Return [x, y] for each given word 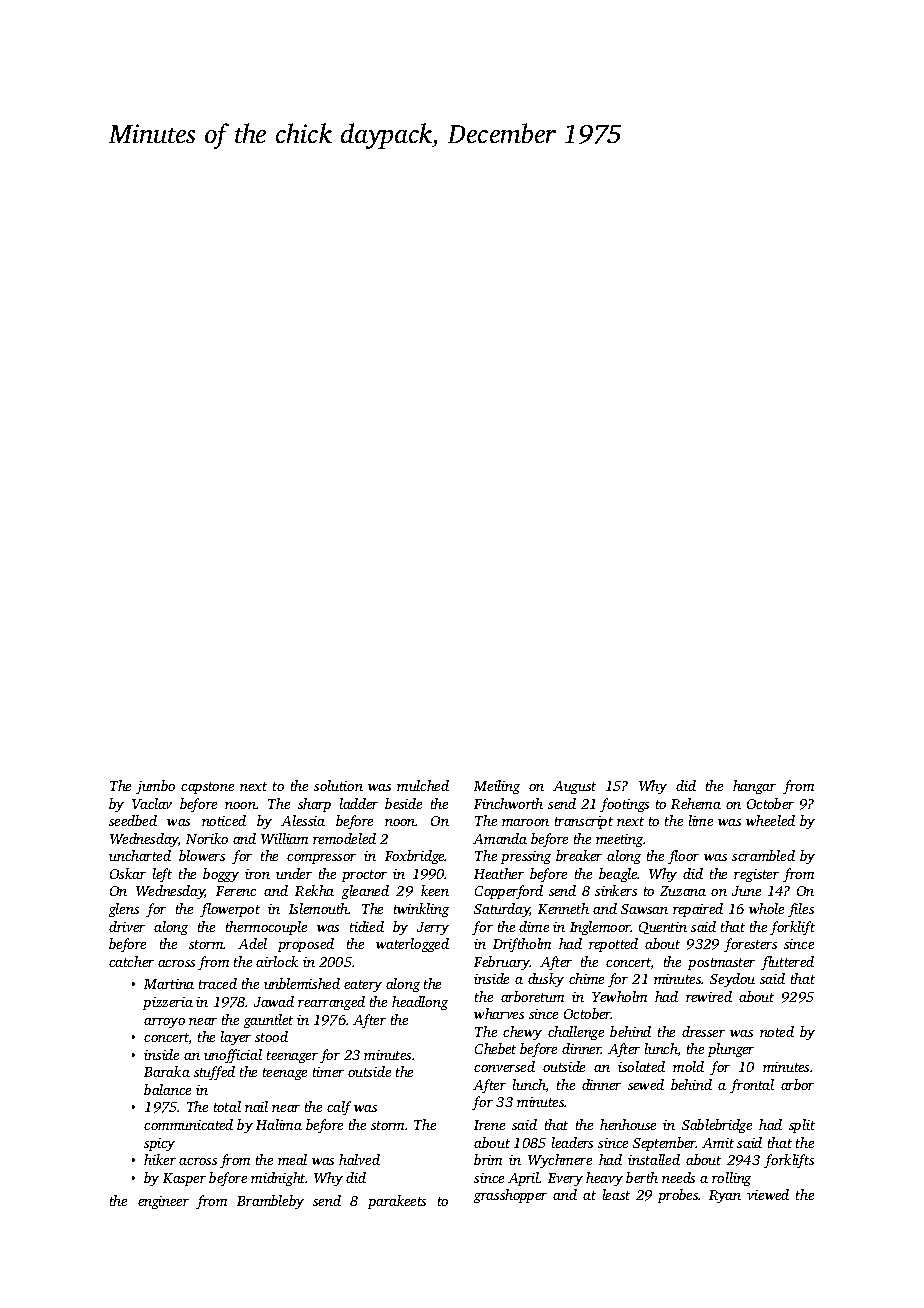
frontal [752, 1086]
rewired [709, 996]
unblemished [302, 983]
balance [167, 1089]
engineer [163, 1202]
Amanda [500, 838]
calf [339, 1108]
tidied [367, 926]
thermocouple [266, 928]
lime [701, 820]
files [801, 910]
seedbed [133, 820]
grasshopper [510, 1196]
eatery [363, 986]
